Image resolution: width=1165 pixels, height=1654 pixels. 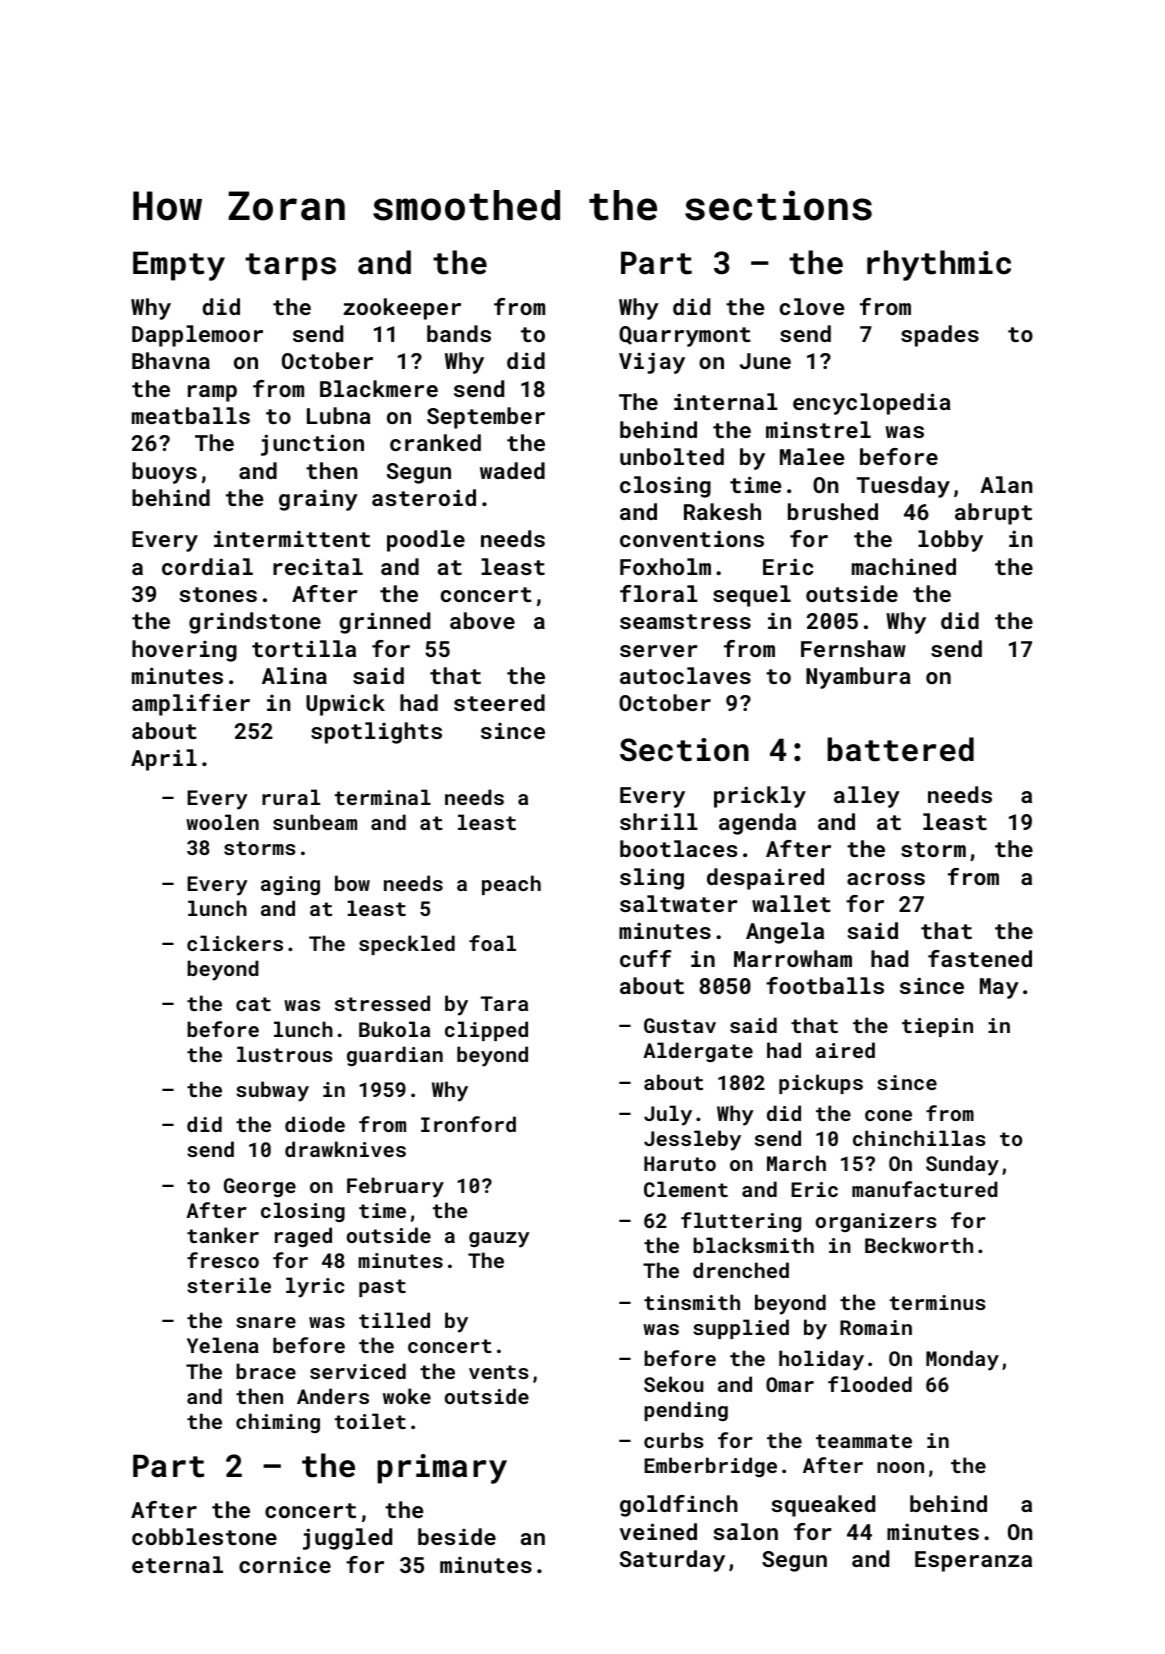 I want to click on tarps, so click(x=290, y=267).
